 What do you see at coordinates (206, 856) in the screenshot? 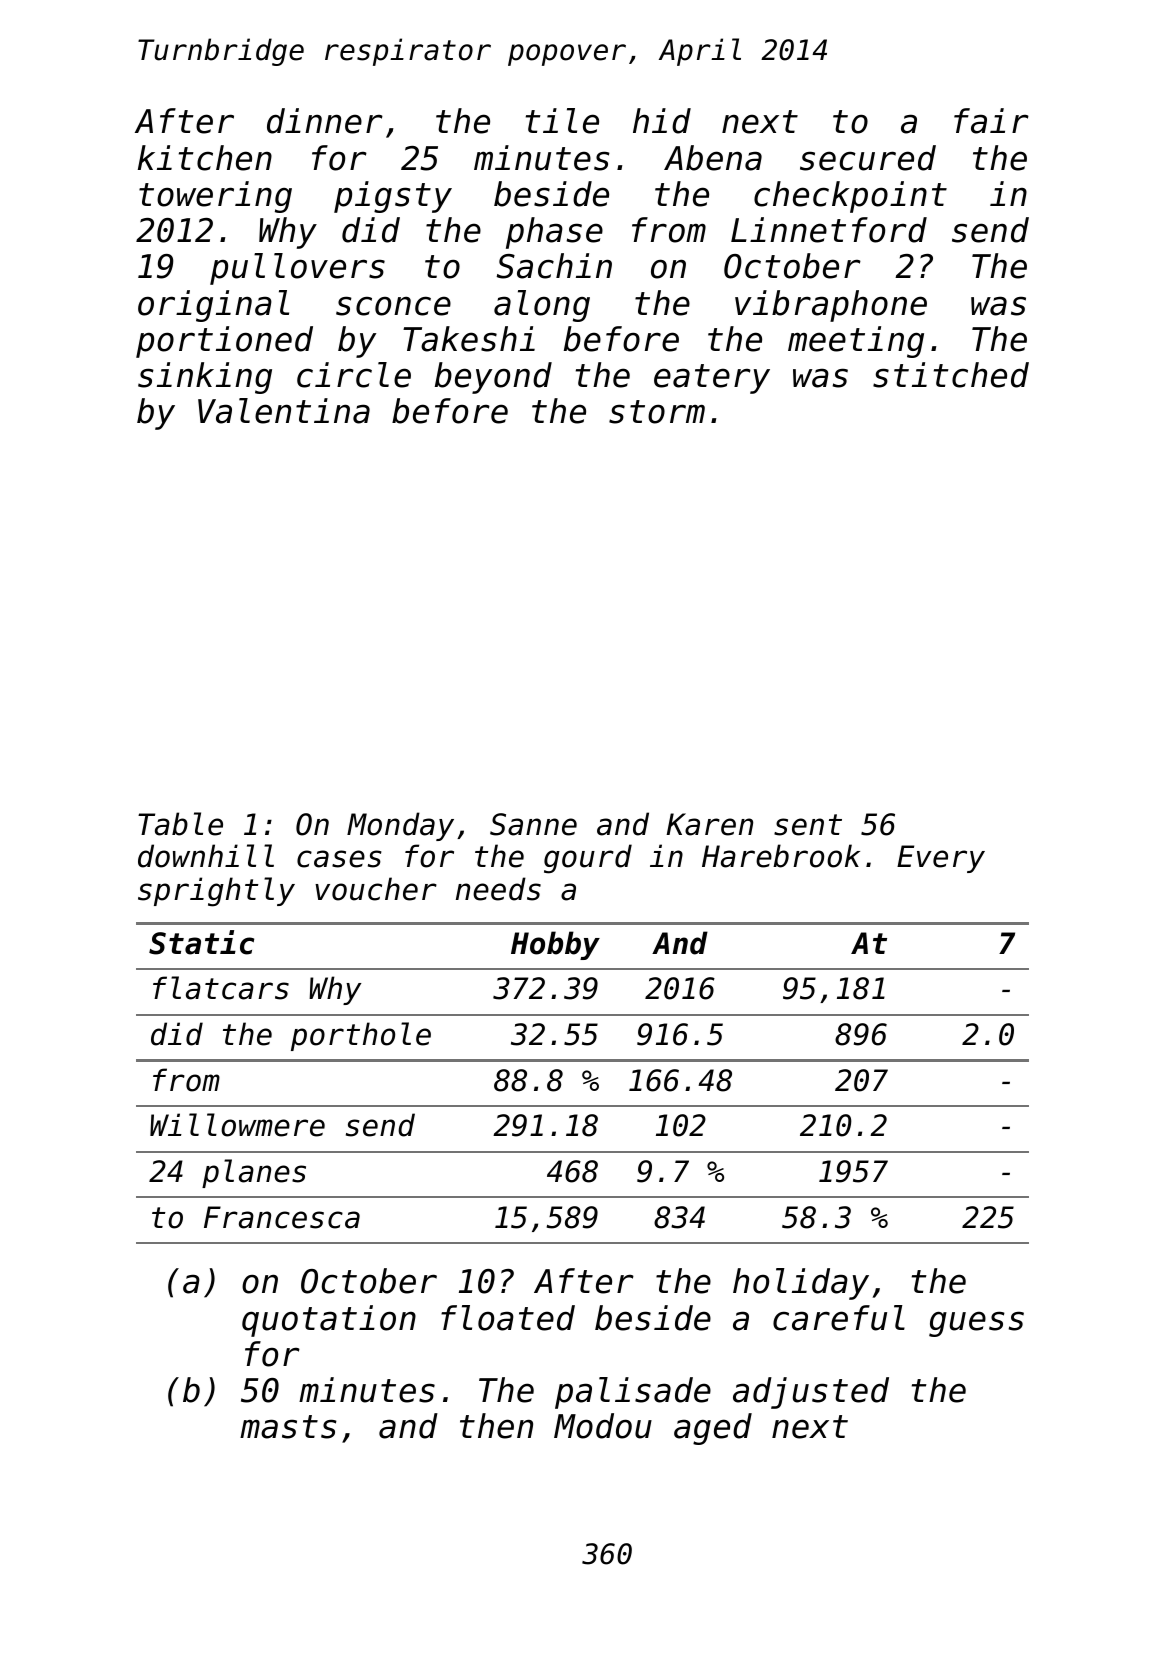
I see `downhill` at bounding box center [206, 856].
